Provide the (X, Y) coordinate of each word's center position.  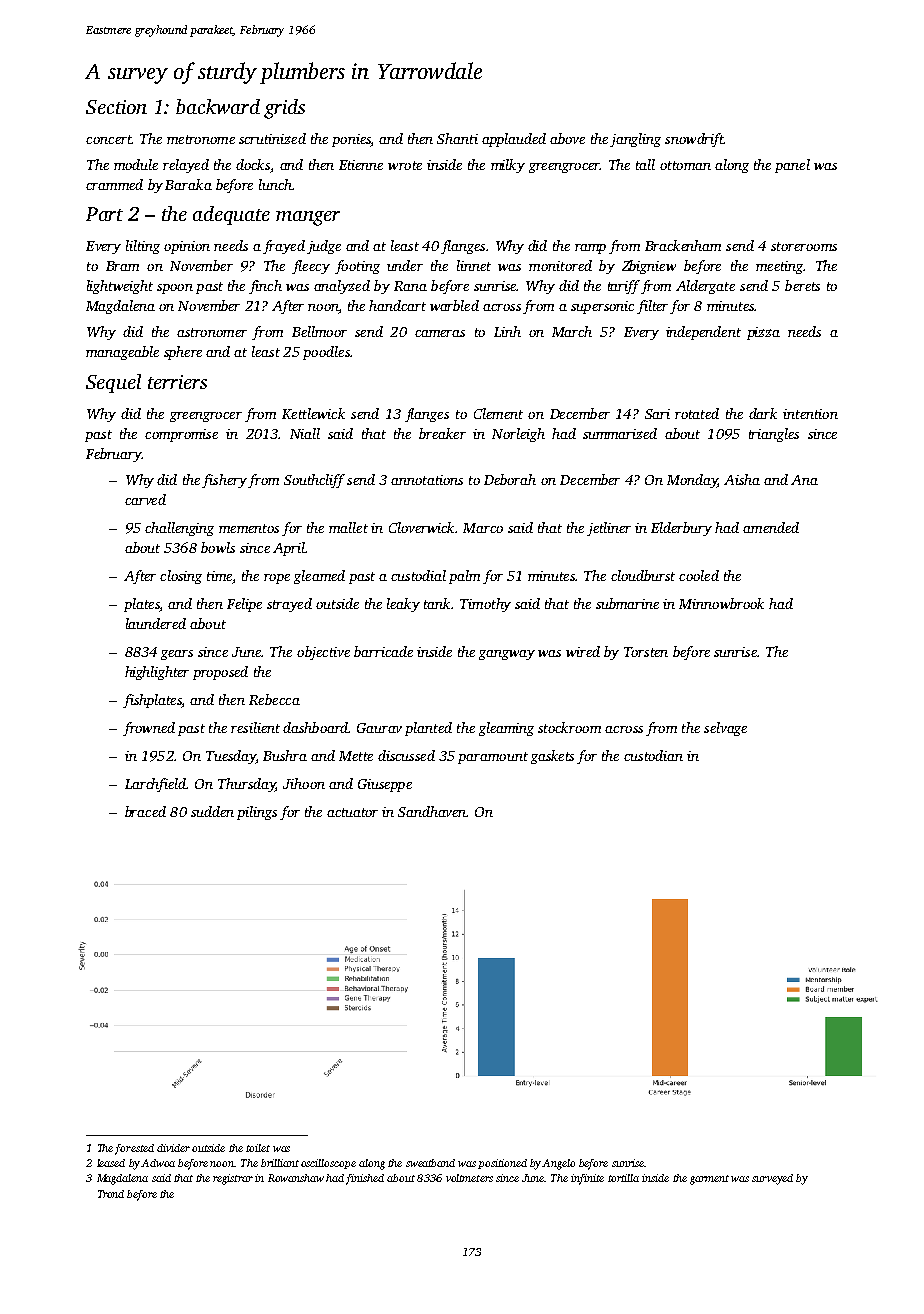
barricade (383, 651)
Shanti (457, 138)
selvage (725, 729)
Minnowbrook (721, 603)
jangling (635, 140)
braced (145, 811)
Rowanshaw (296, 1178)
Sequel (113, 383)
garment (709, 1180)
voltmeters (469, 1178)
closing (181, 577)
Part (104, 214)
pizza (763, 333)
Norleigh (518, 435)
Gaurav (379, 728)
